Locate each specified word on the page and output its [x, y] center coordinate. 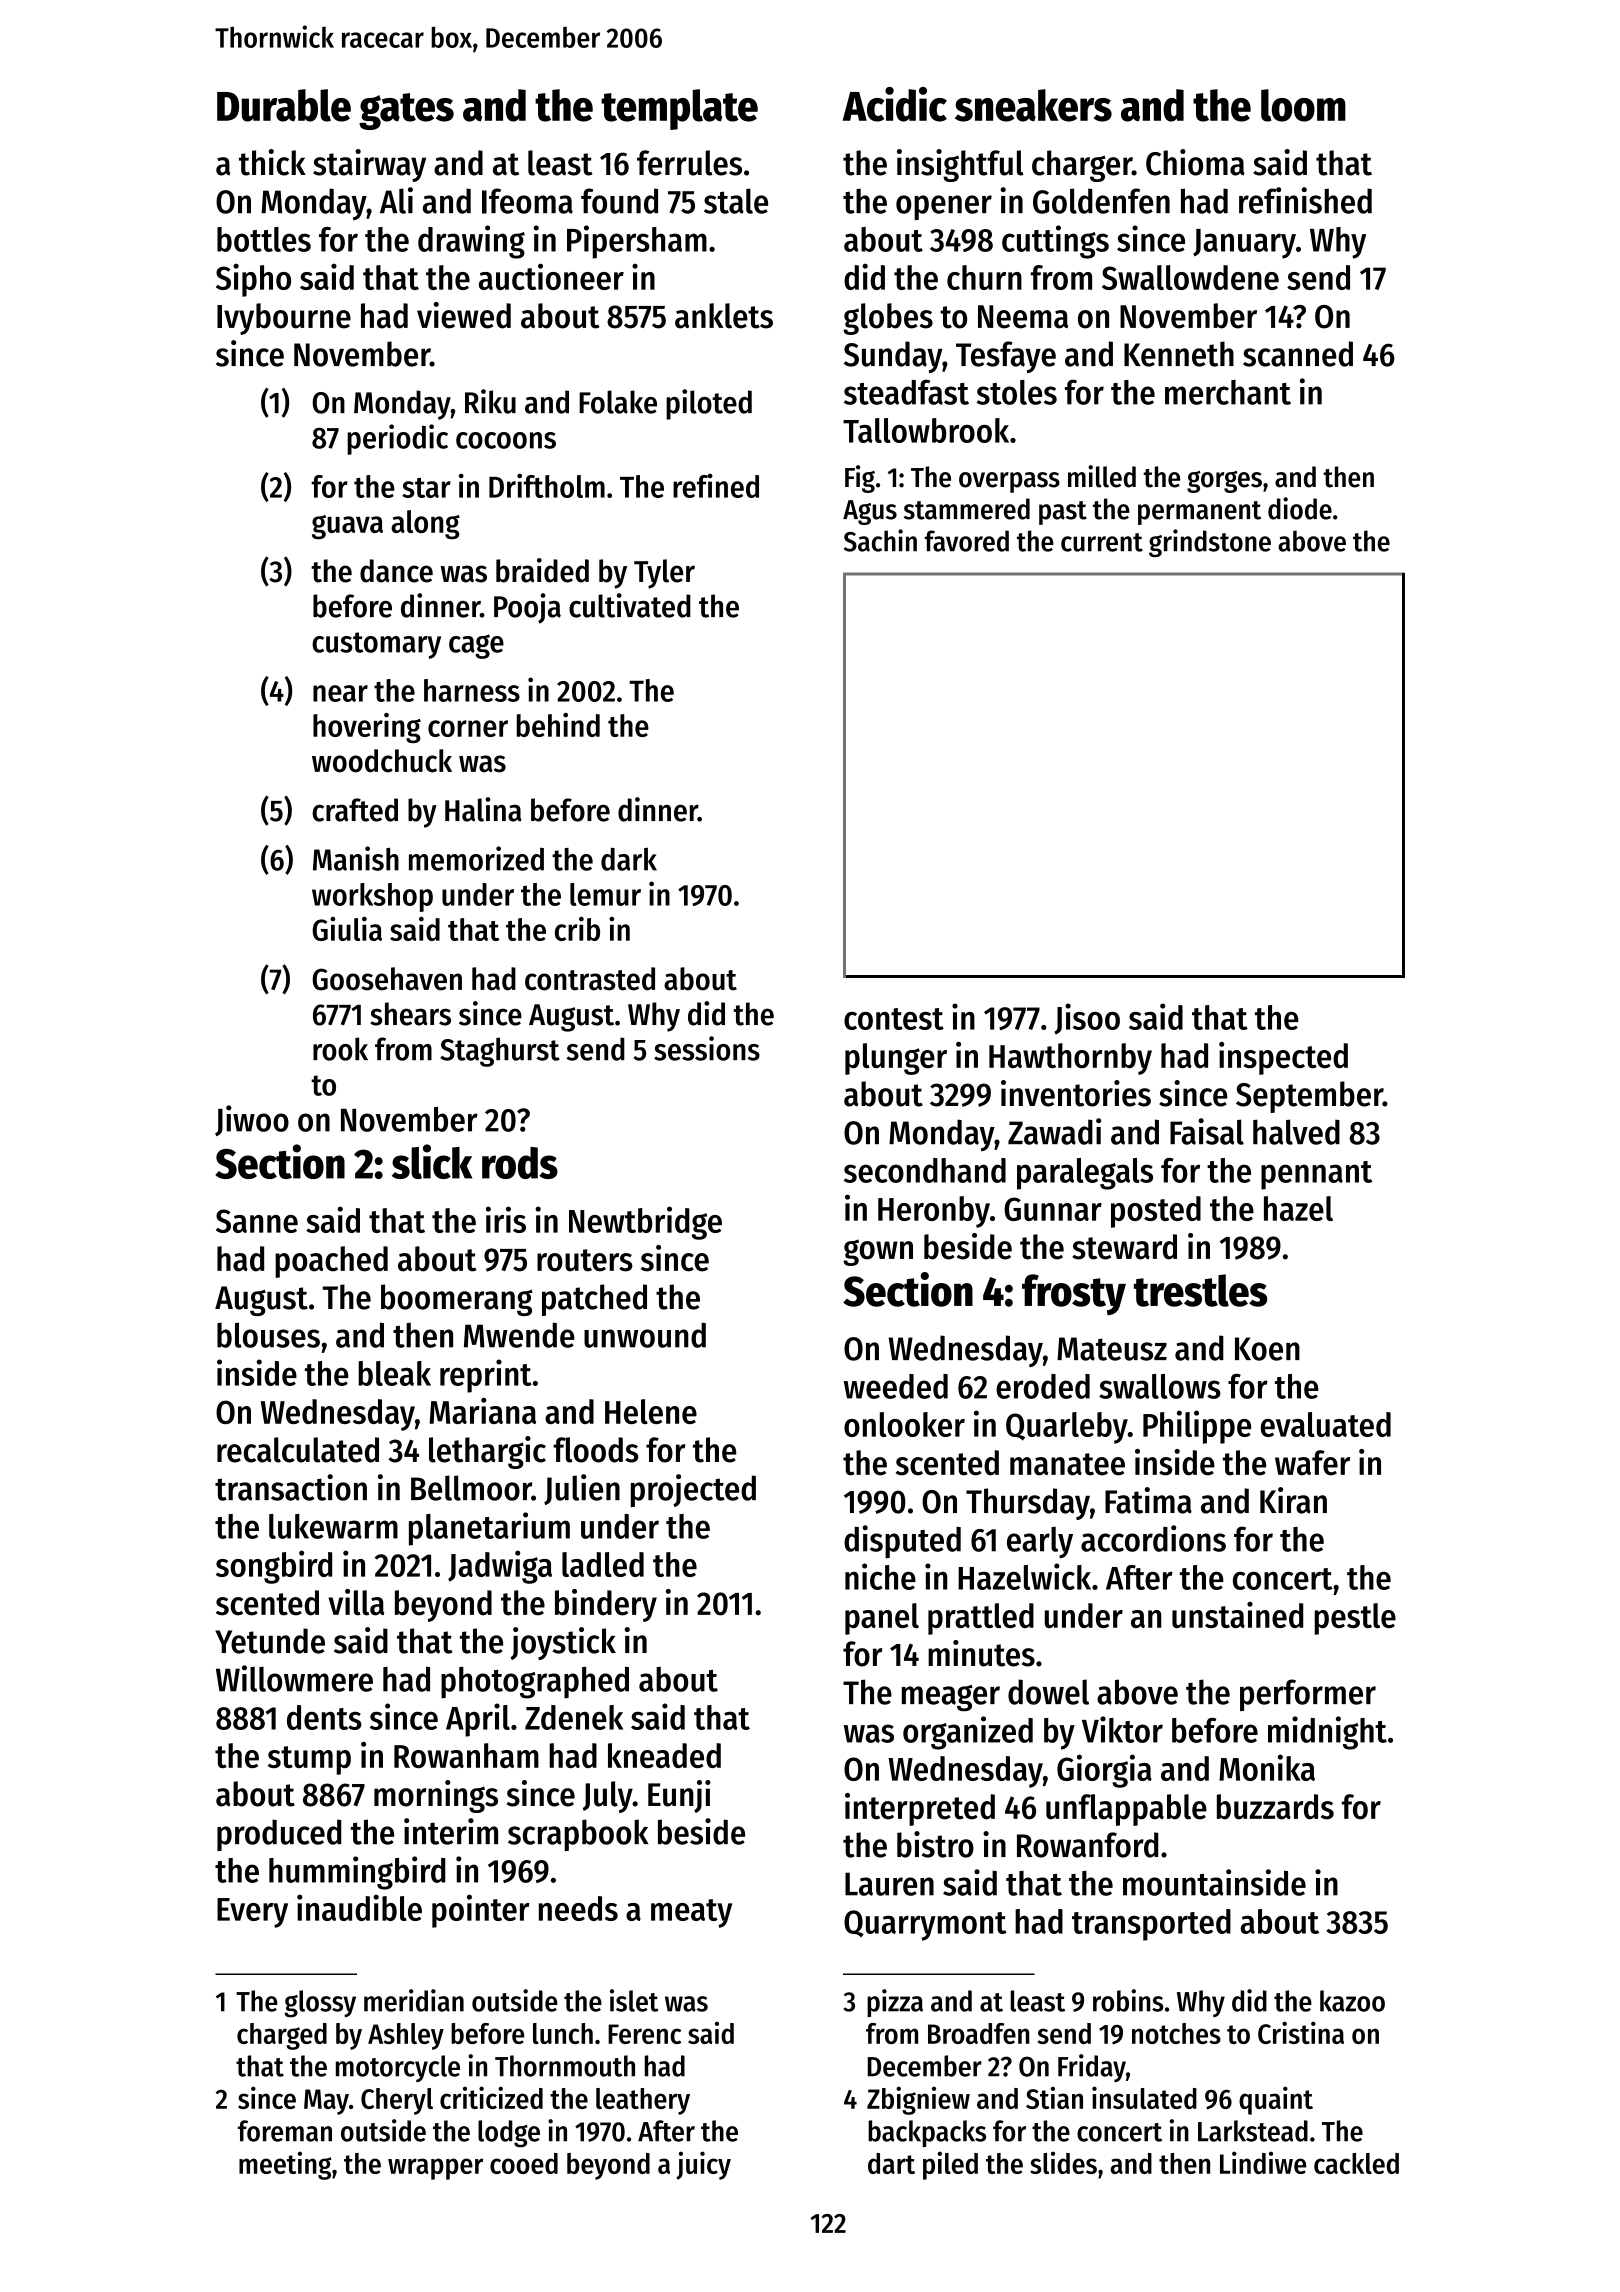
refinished [1305, 200]
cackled [1356, 2163]
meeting [285, 2165]
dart [891, 2163]
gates [406, 111]
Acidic [895, 104]
